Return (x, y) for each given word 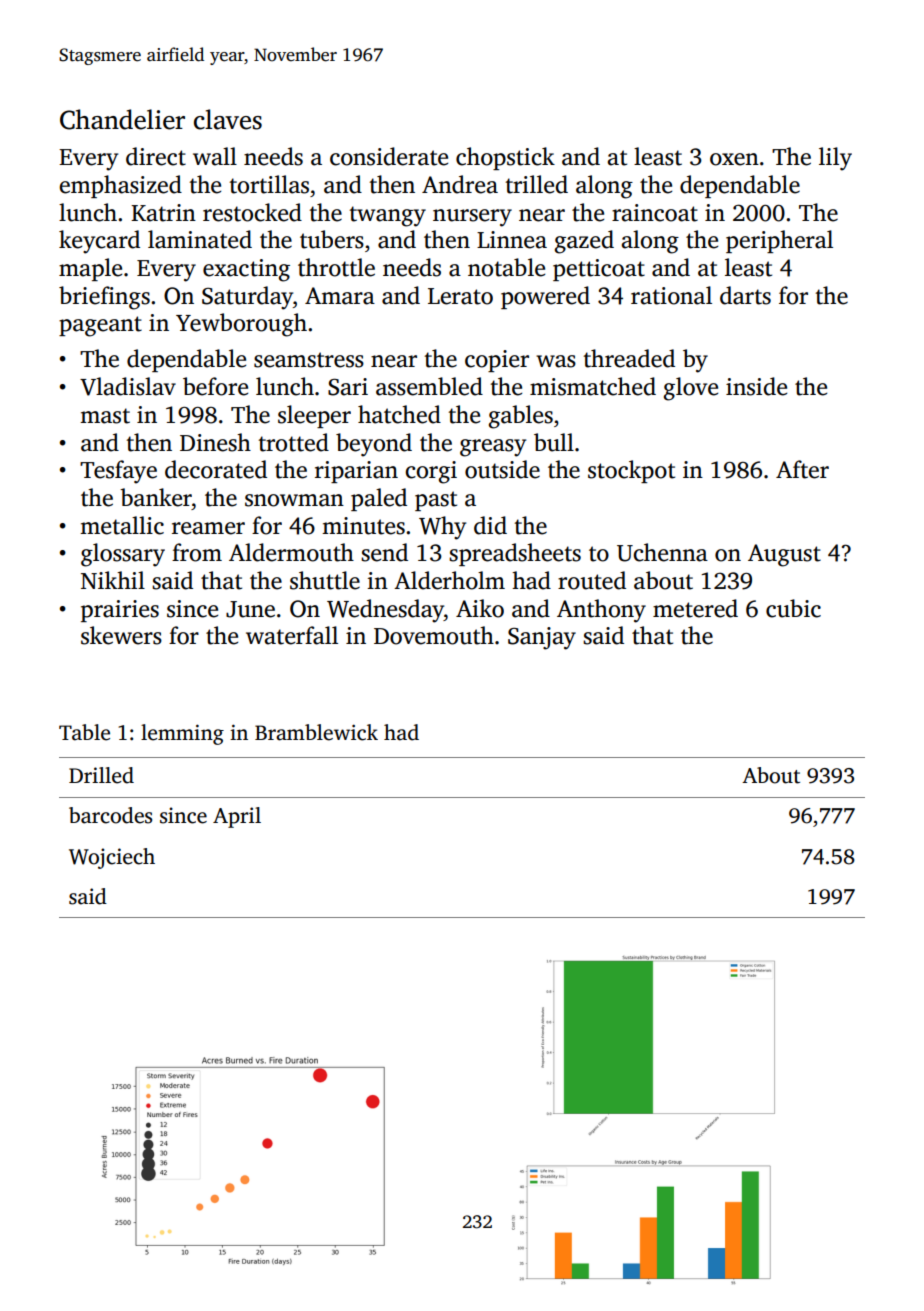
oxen (734, 159)
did (490, 525)
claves (228, 119)
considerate (389, 156)
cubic (793, 608)
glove (691, 389)
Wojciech (112, 858)
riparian (356, 472)
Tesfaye (118, 472)
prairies (120, 611)
